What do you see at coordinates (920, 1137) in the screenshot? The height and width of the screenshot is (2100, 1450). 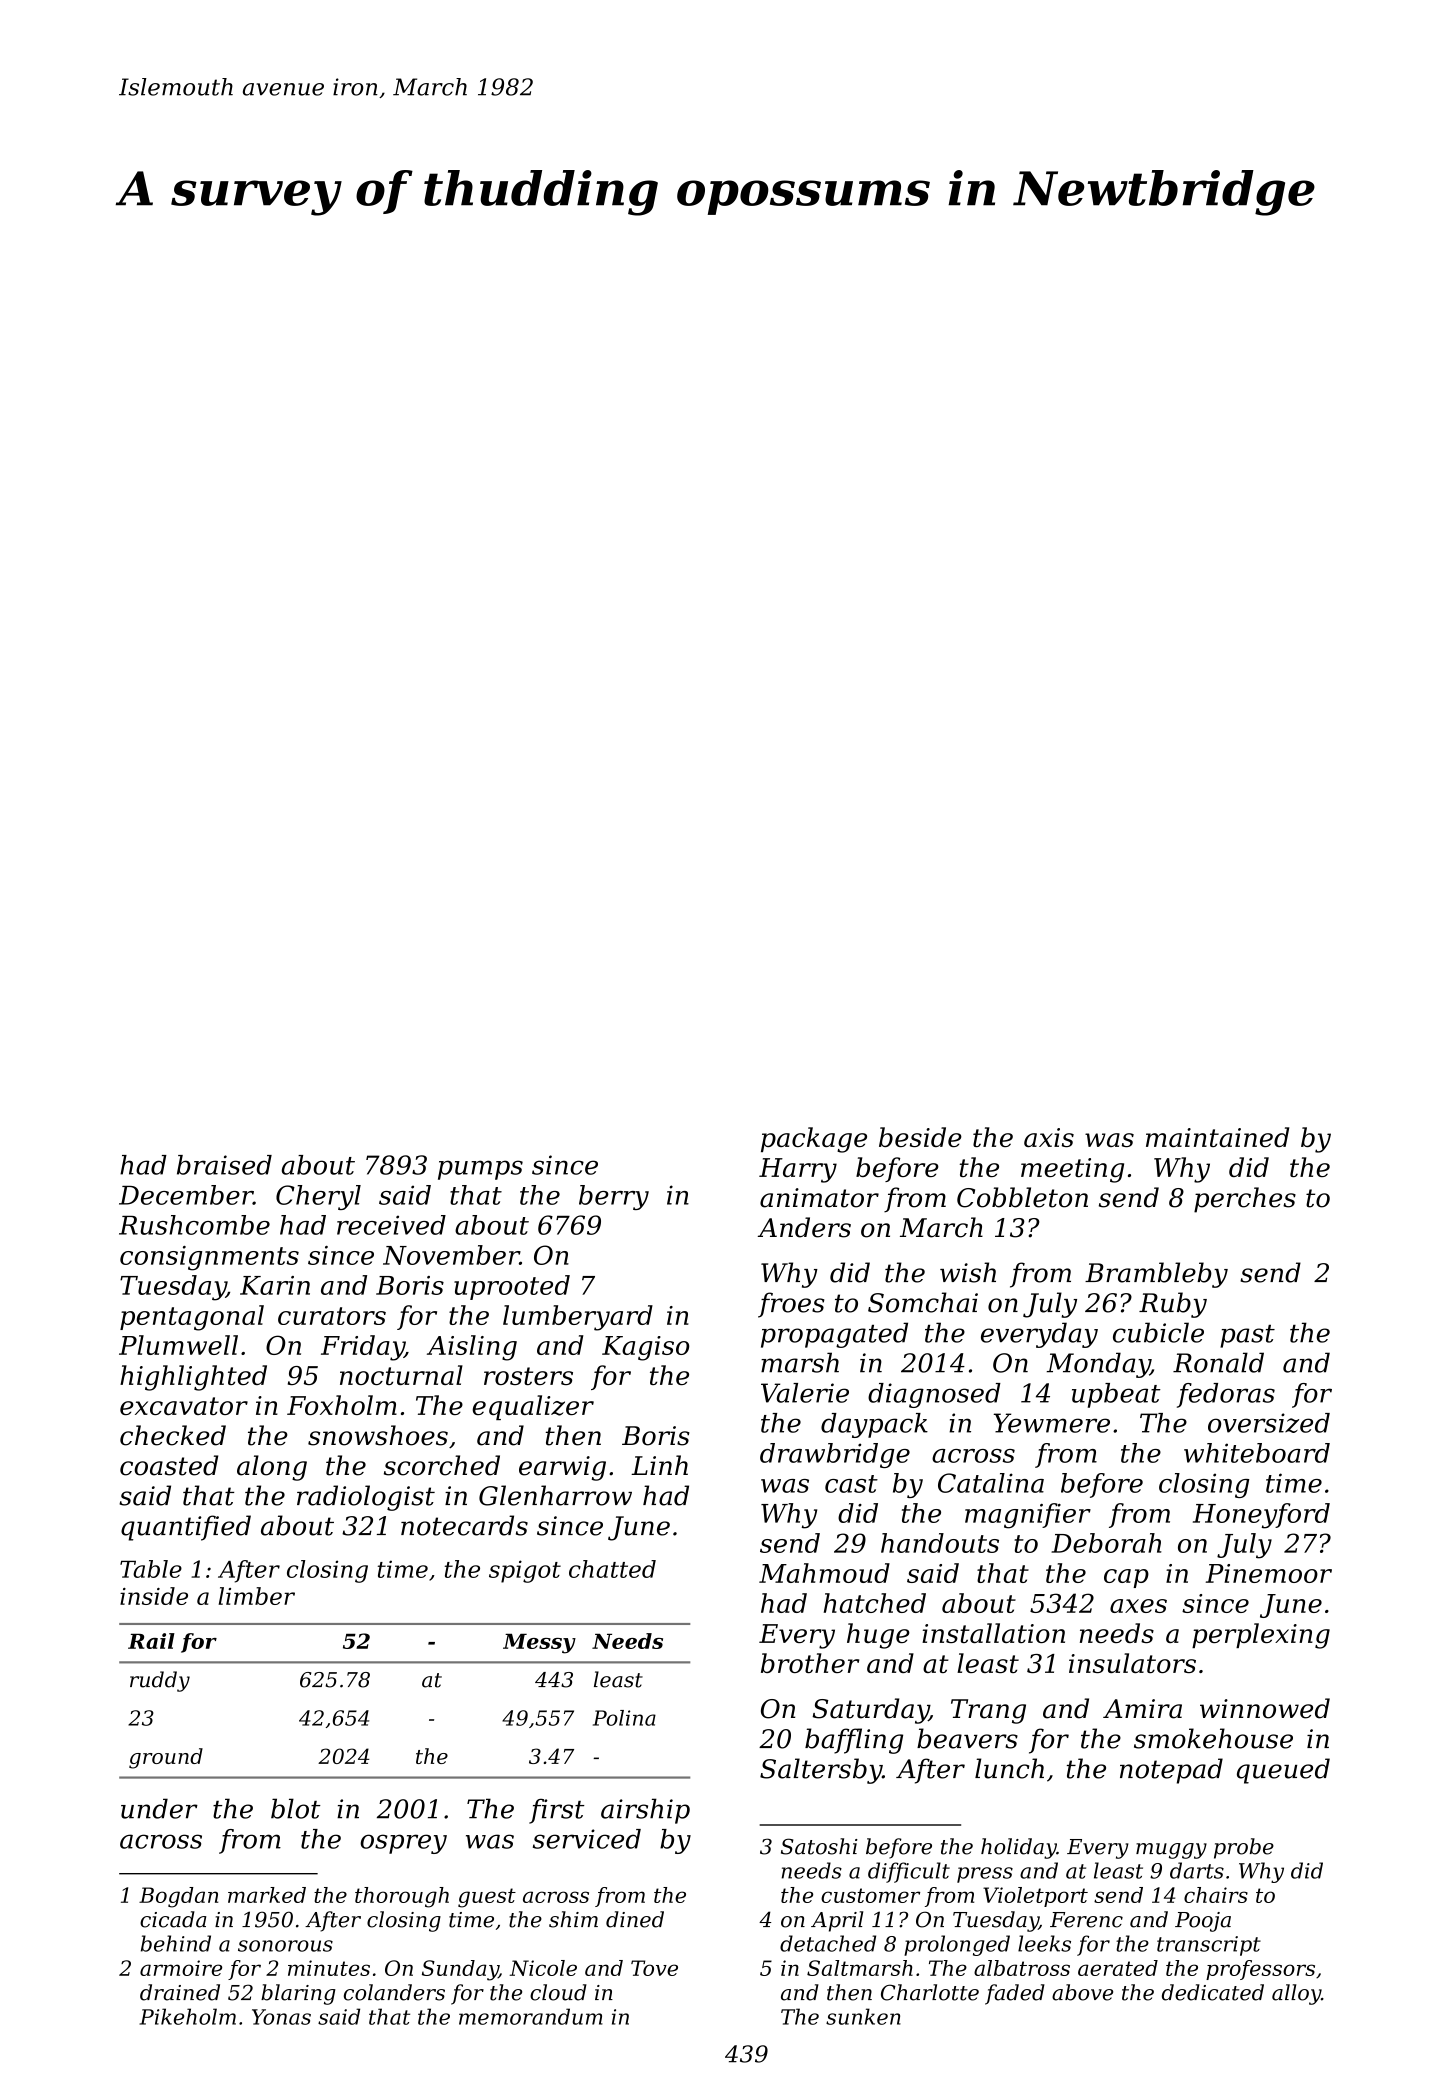 I see `beside` at bounding box center [920, 1137].
